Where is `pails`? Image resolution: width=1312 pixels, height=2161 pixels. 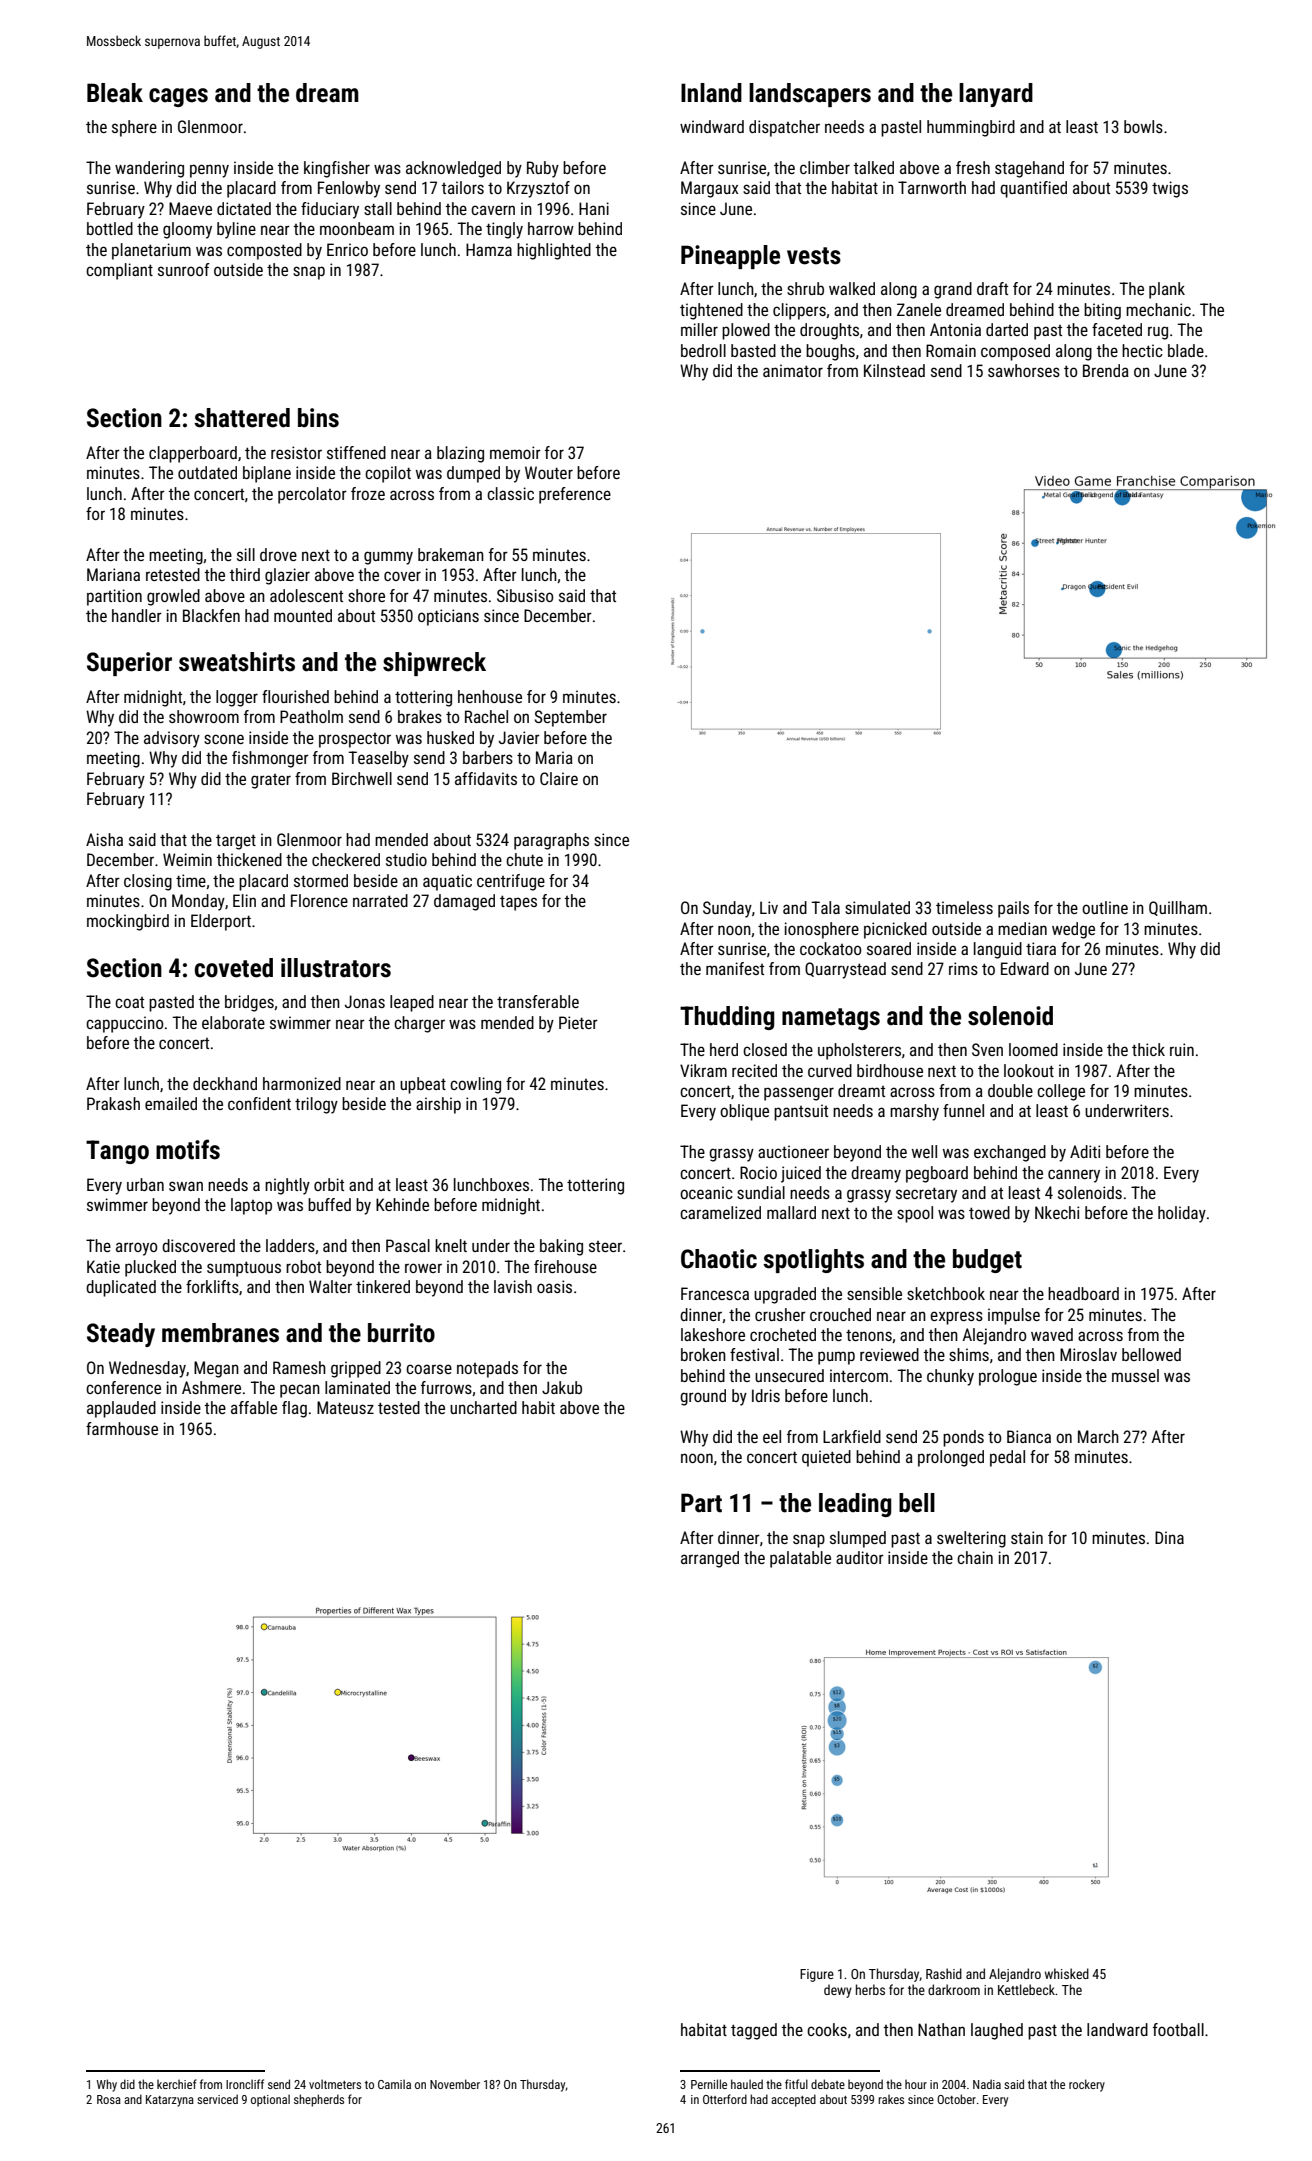 pails is located at coordinates (1013, 909).
